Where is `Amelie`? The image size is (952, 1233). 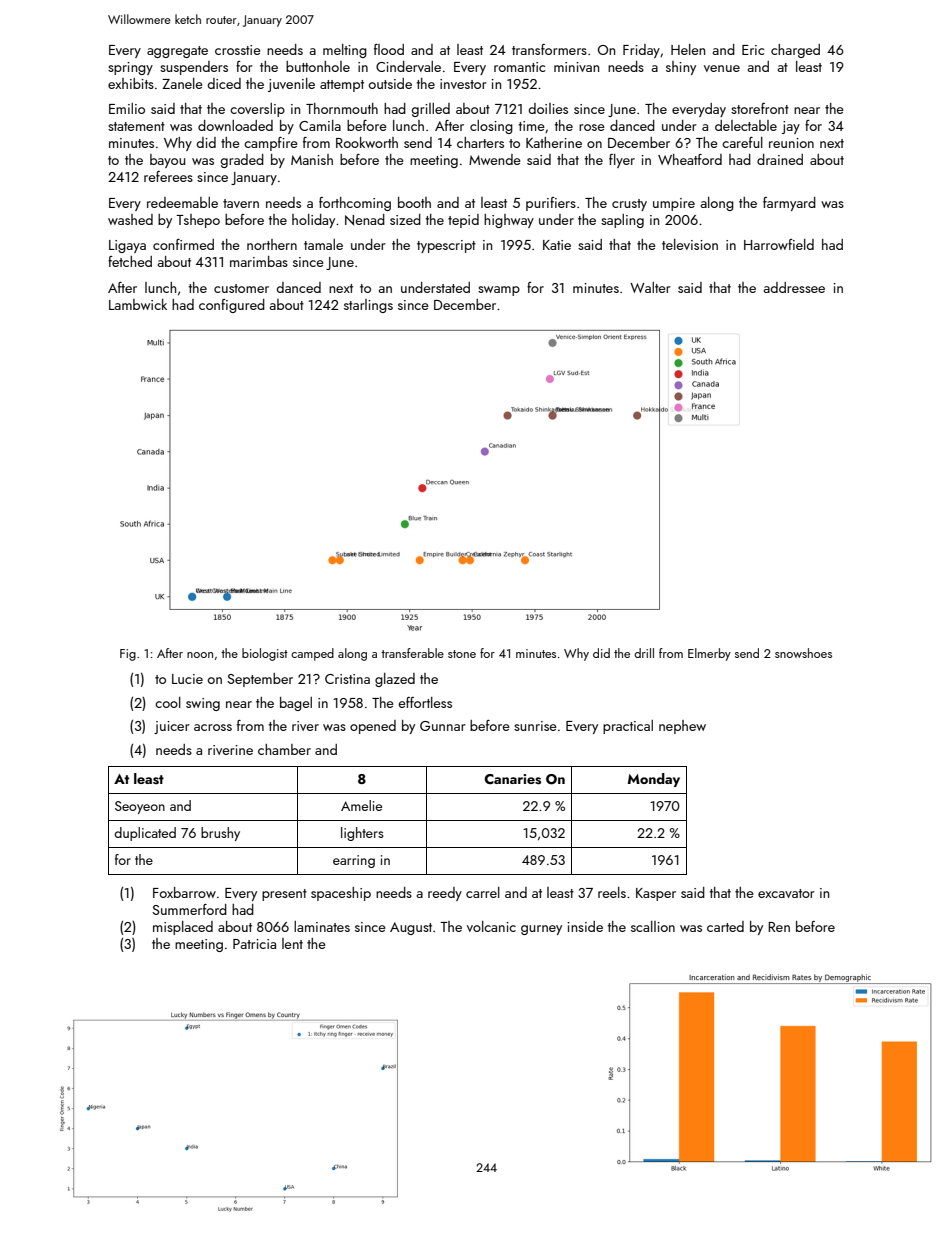 Amelie is located at coordinates (361, 805).
